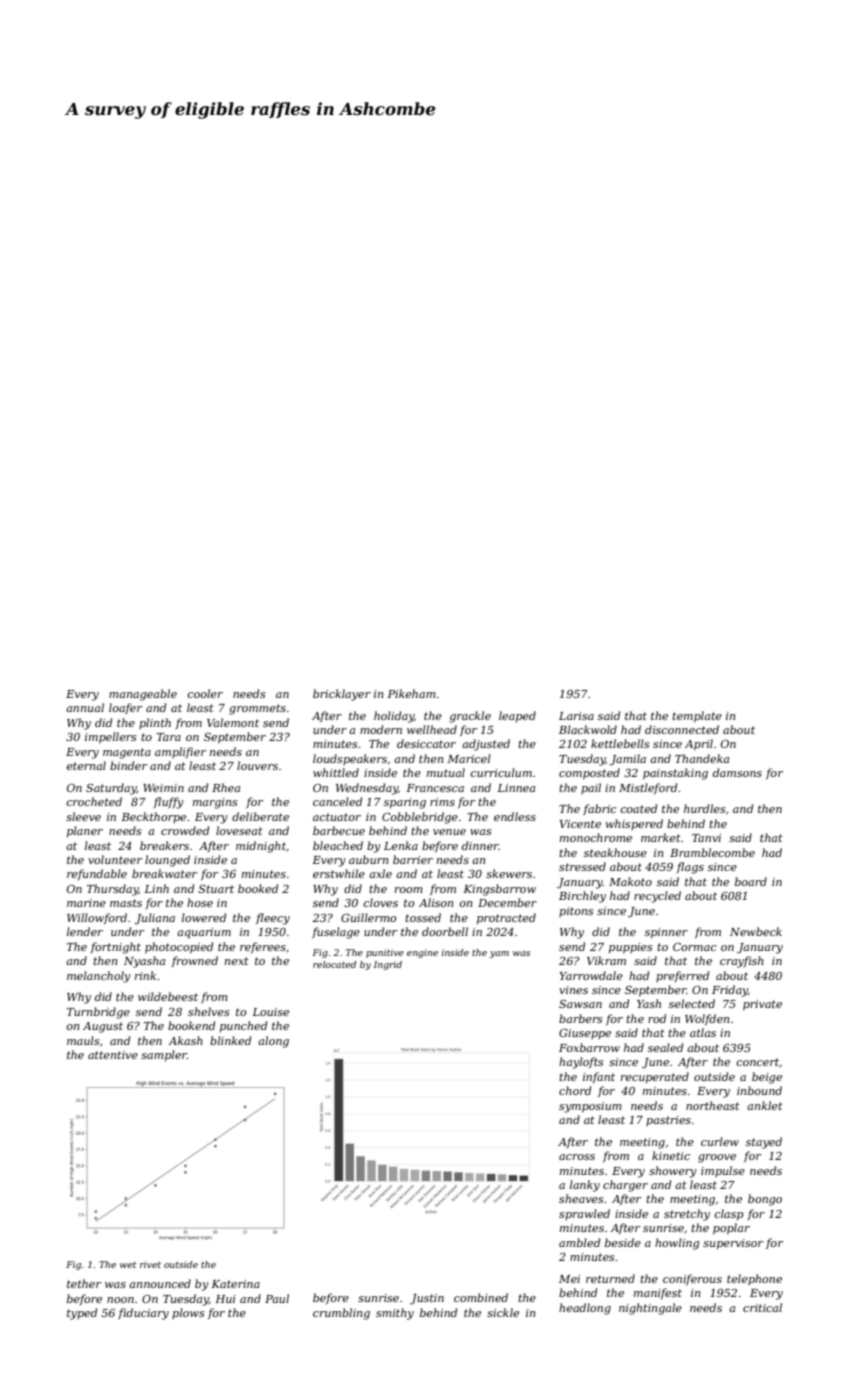 Image resolution: width=849 pixels, height=1400 pixels. What do you see at coordinates (113, 1055) in the image?
I see `attentive` at bounding box center [113, 1055].
